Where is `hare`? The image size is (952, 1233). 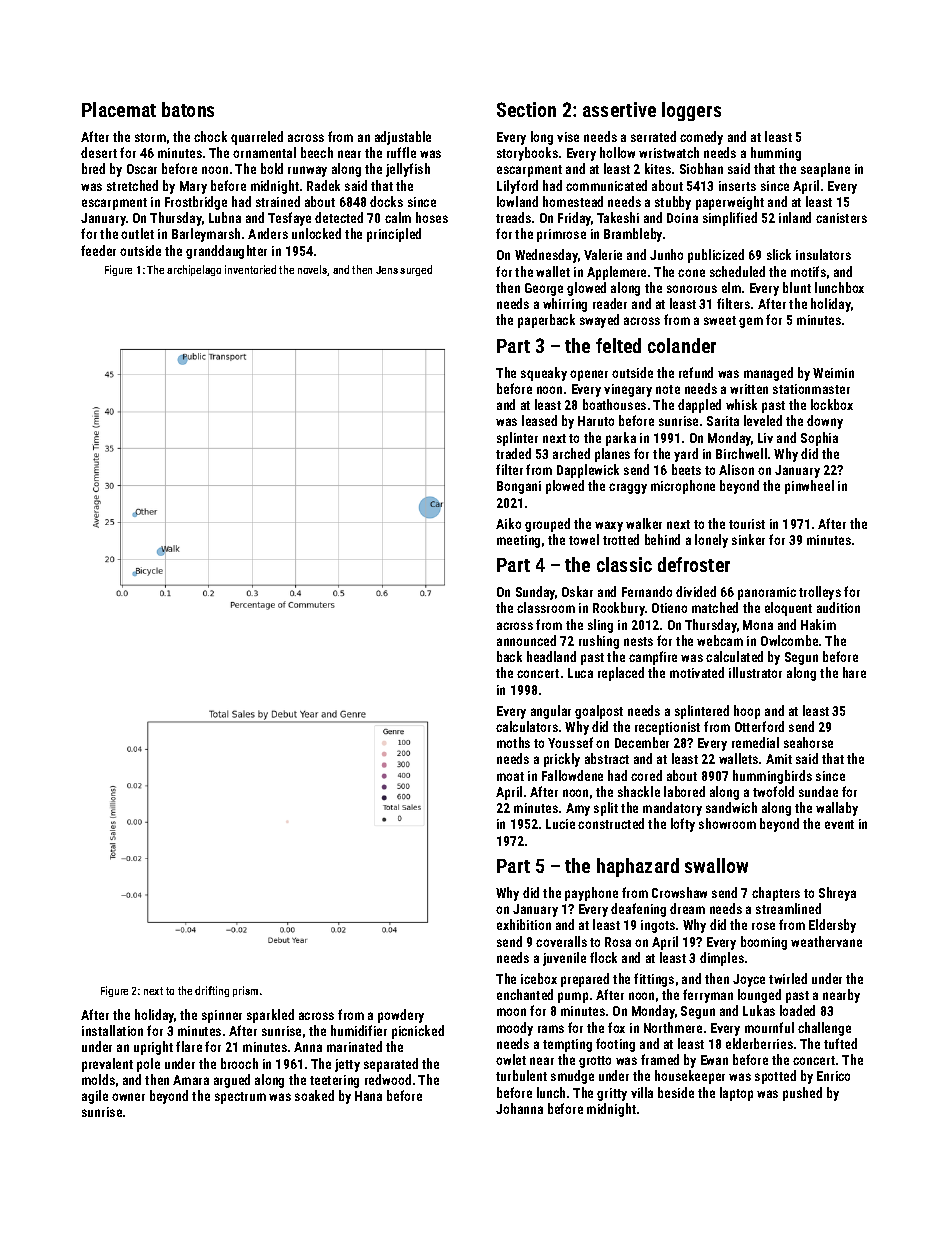 hare is located at coordinates (854, 672).
